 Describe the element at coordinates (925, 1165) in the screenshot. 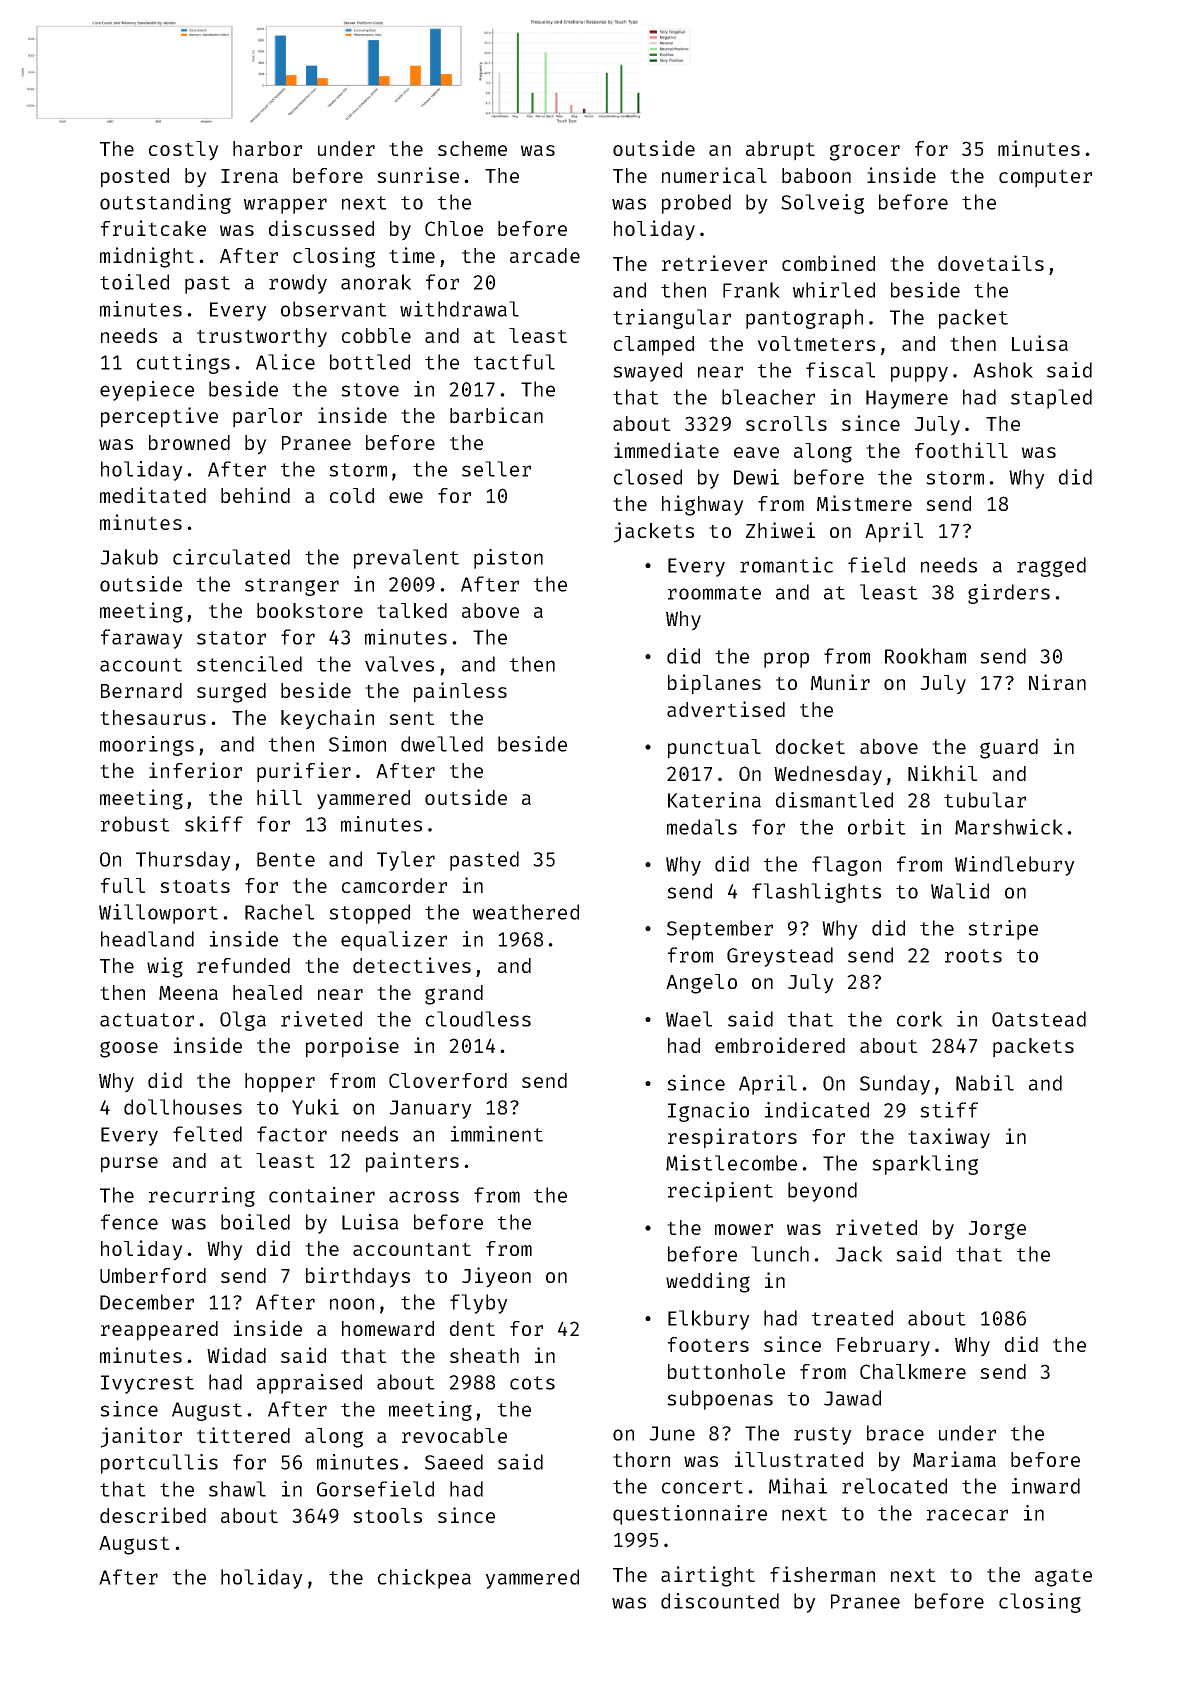

I see `sparkling` at that location.
